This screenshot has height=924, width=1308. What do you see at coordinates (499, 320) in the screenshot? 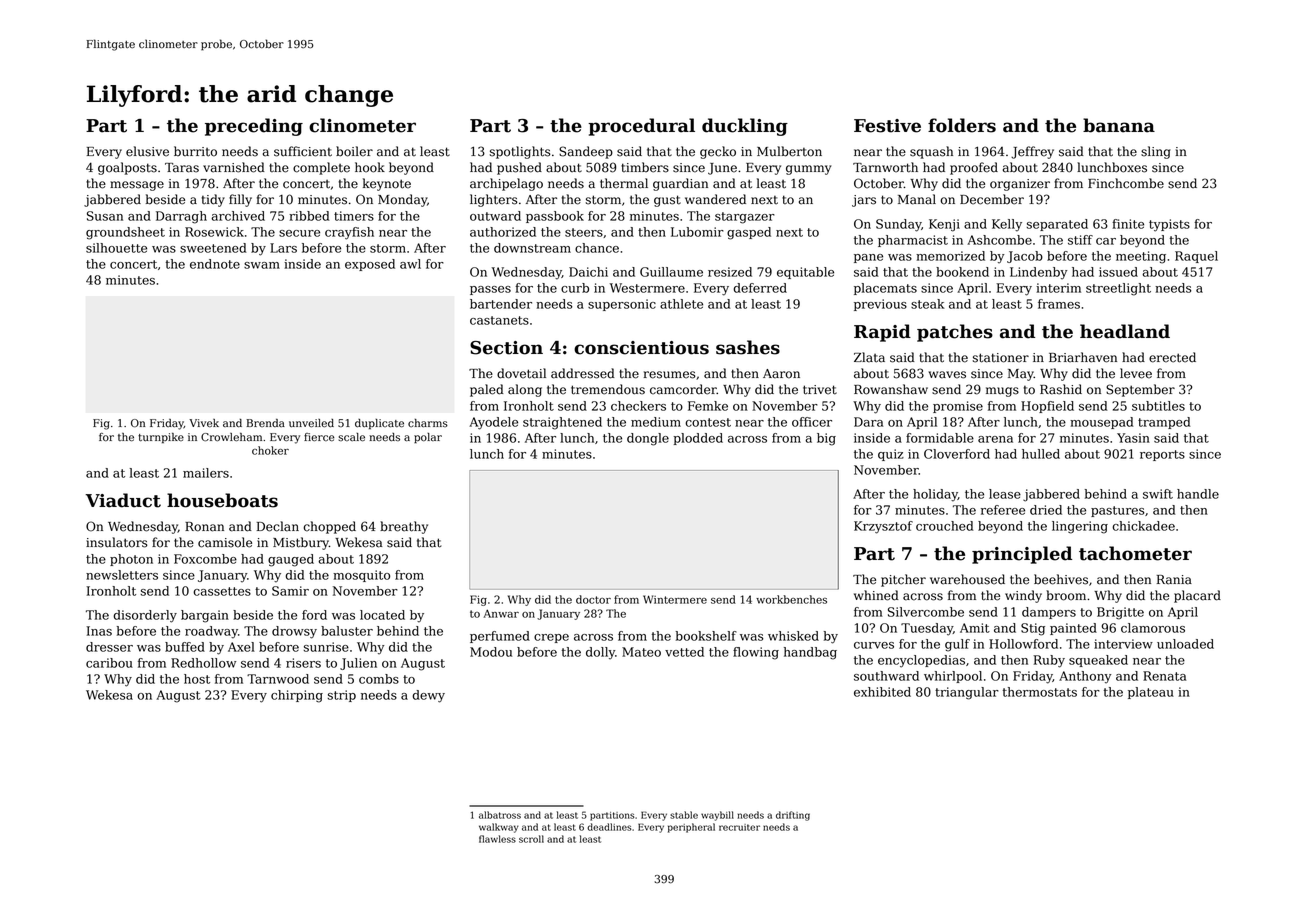
I see `castanets` at bounding box center [499, 320].
